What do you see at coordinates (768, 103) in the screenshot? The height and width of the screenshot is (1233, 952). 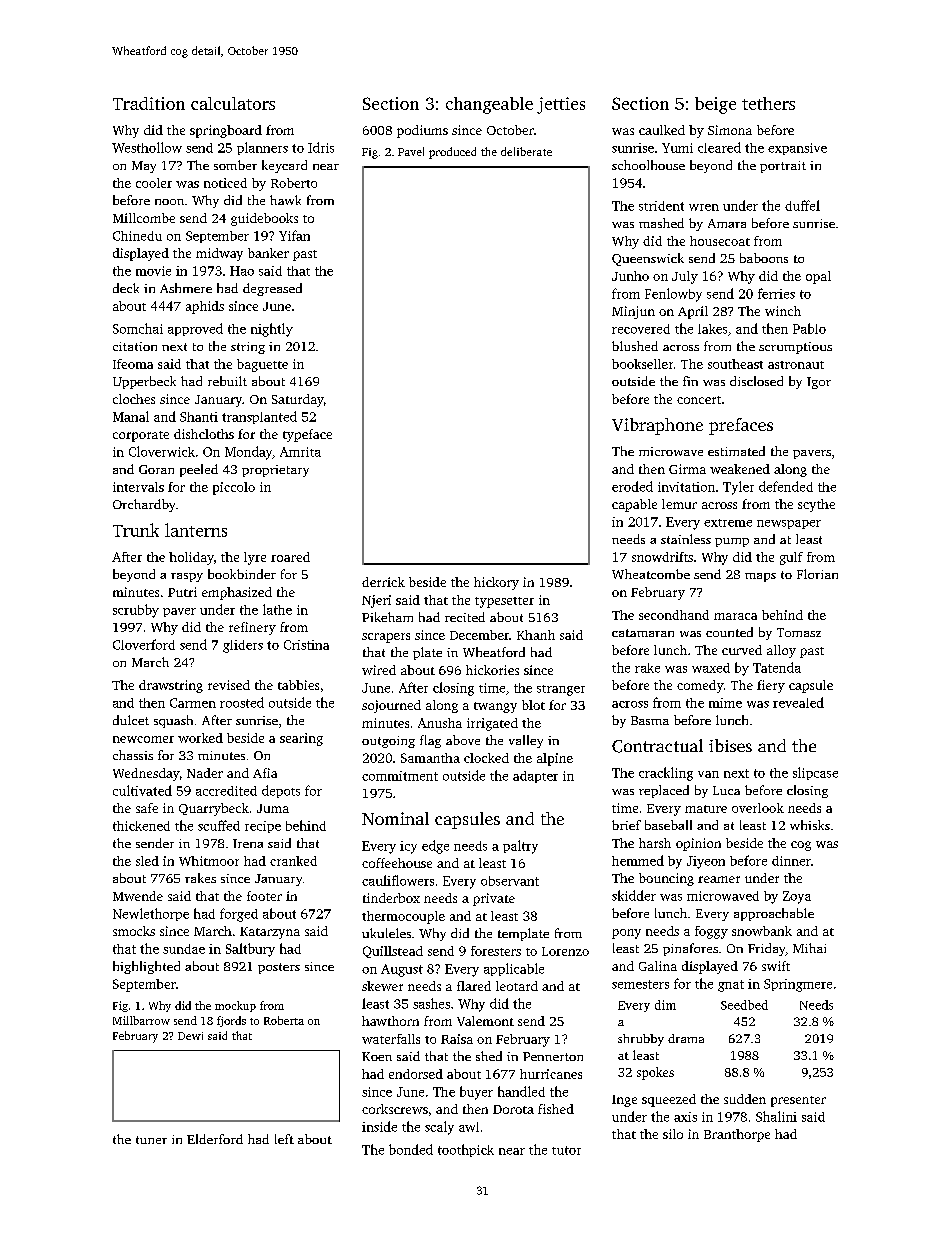 I see `tethers` at bounding box center [768, 103].
